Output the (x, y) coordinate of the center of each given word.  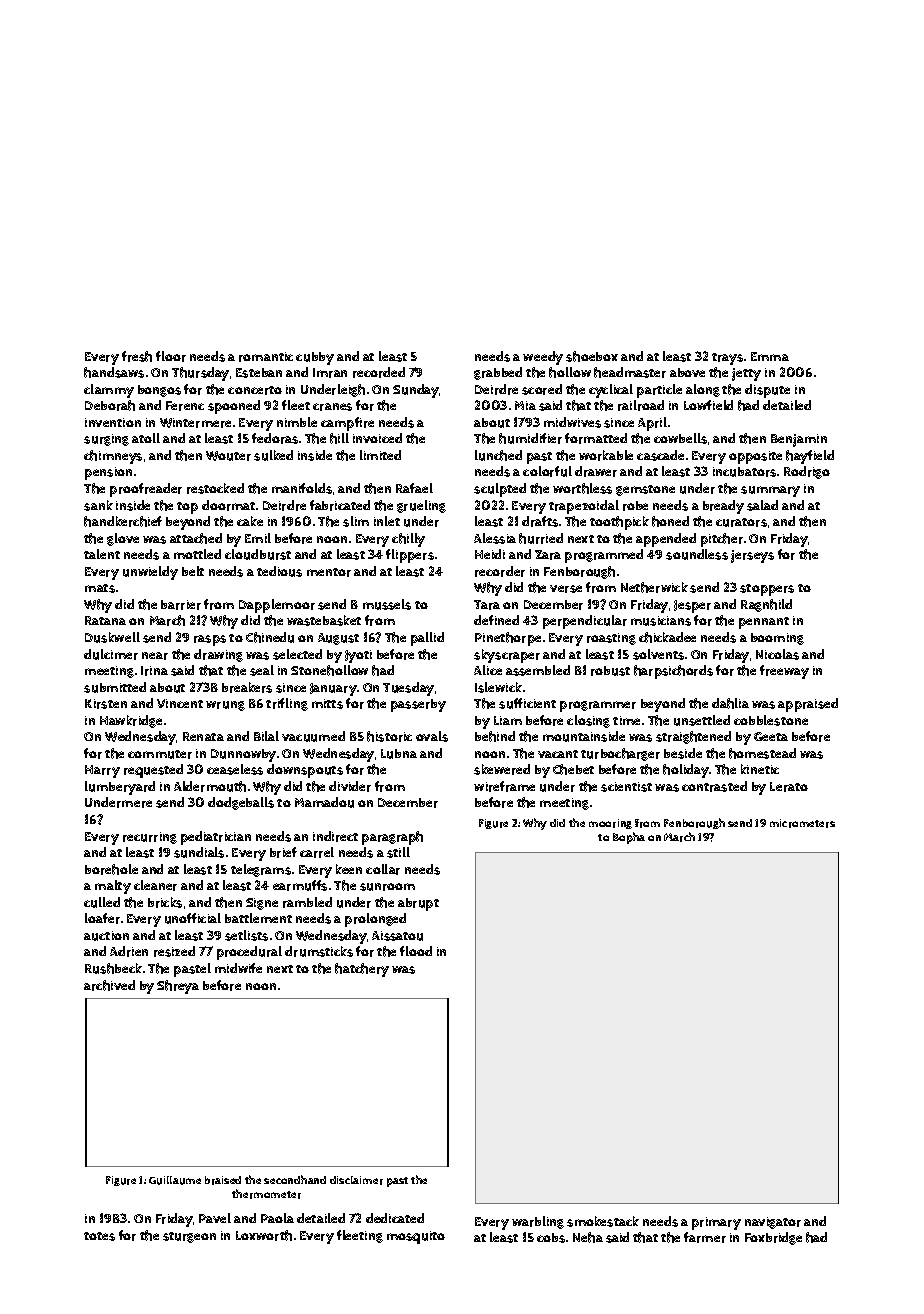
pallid (427, 639)
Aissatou (397, 936)
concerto (255, 390)
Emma (770, 356)
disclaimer (356, 1180)
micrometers (802, 823)
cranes (332, 407)
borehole (111, 869)
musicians (661, 621)
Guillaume (175, 1180)
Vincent (180, 703)
